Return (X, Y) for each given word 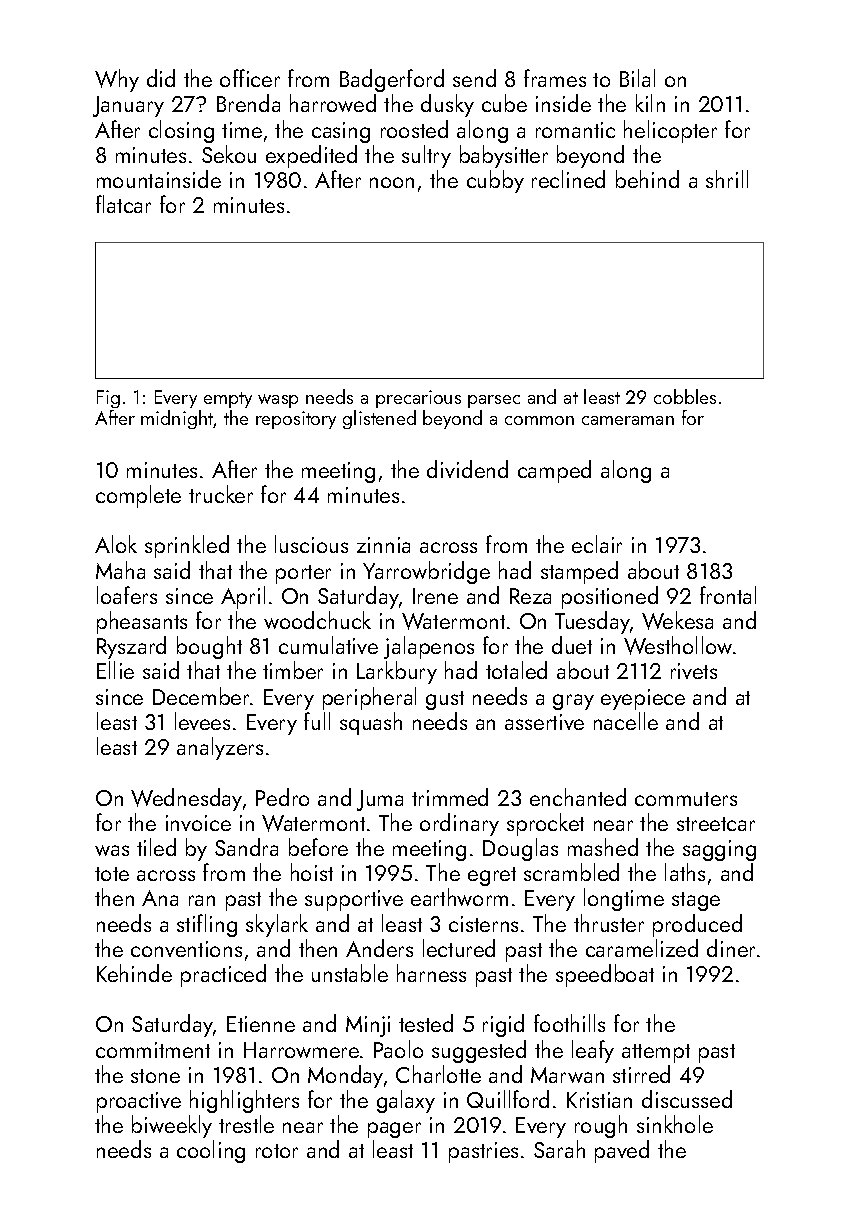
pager (394, 1130)
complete (138, 496)
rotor (277, 1151)
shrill (727, 179)
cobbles (685, 396)
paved (622, 1151)
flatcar (123, 204)
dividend (467, 469)
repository (296, 420)
